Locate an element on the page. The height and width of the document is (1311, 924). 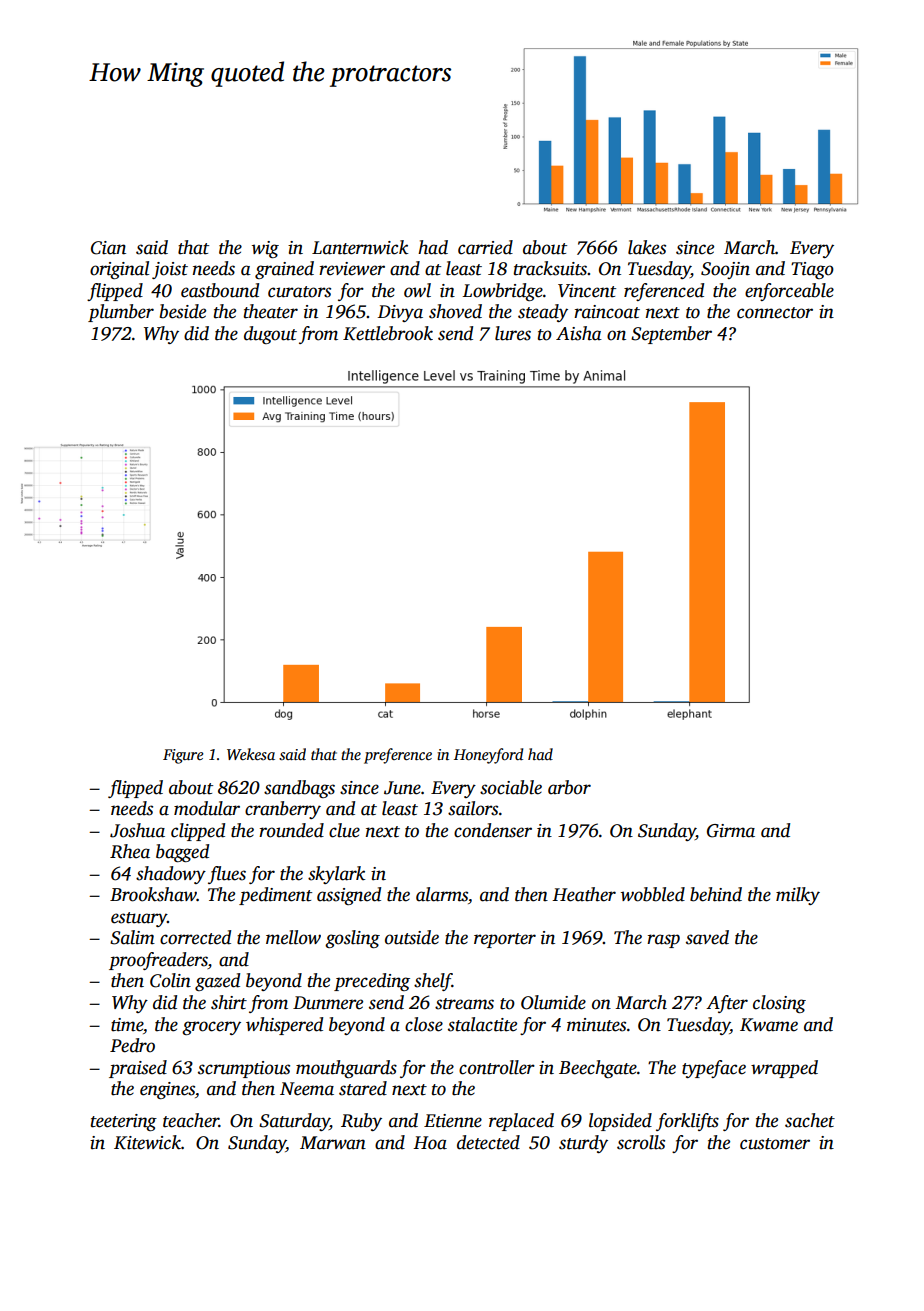
carried is located at coordinates (485, 247).
